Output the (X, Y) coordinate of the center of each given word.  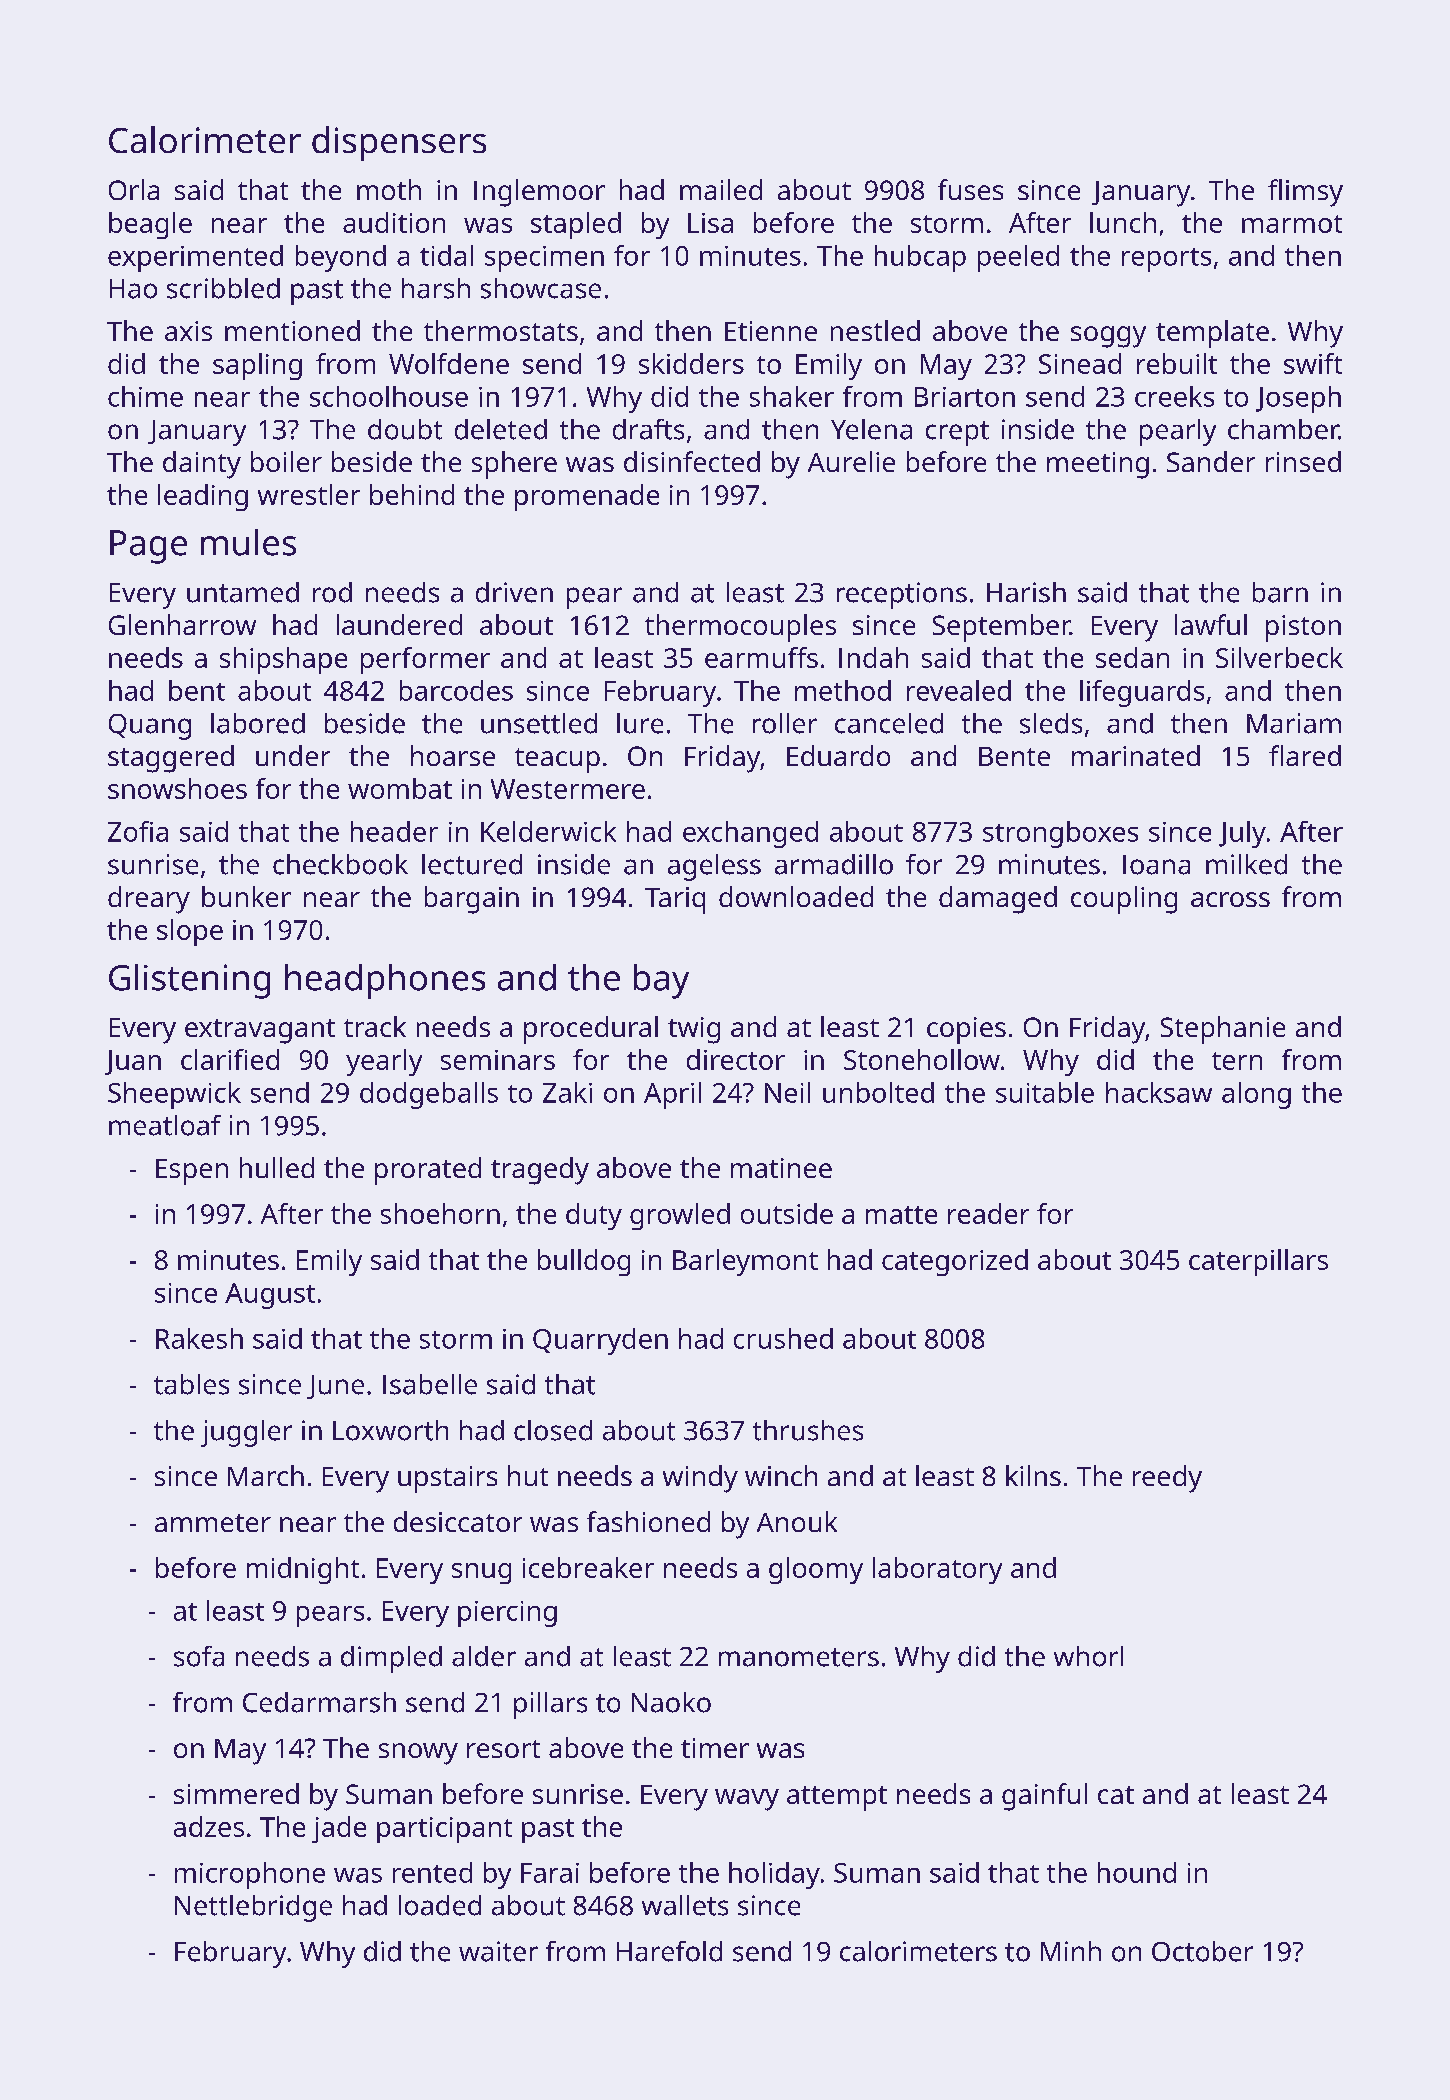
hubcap (920, 258)
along (1256, 1095)
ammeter (213, 1523)
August (270, 1296)
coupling (1124, 900)
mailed (721, 189)
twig (694, 1030)
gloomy (816, 1570)
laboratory (937, 1570)
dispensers (399, 143)
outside (787, 1213)
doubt (405, 429)
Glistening (189, 981)
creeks (1174, 396)
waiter (498, 1951)
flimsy (1305, 193)
